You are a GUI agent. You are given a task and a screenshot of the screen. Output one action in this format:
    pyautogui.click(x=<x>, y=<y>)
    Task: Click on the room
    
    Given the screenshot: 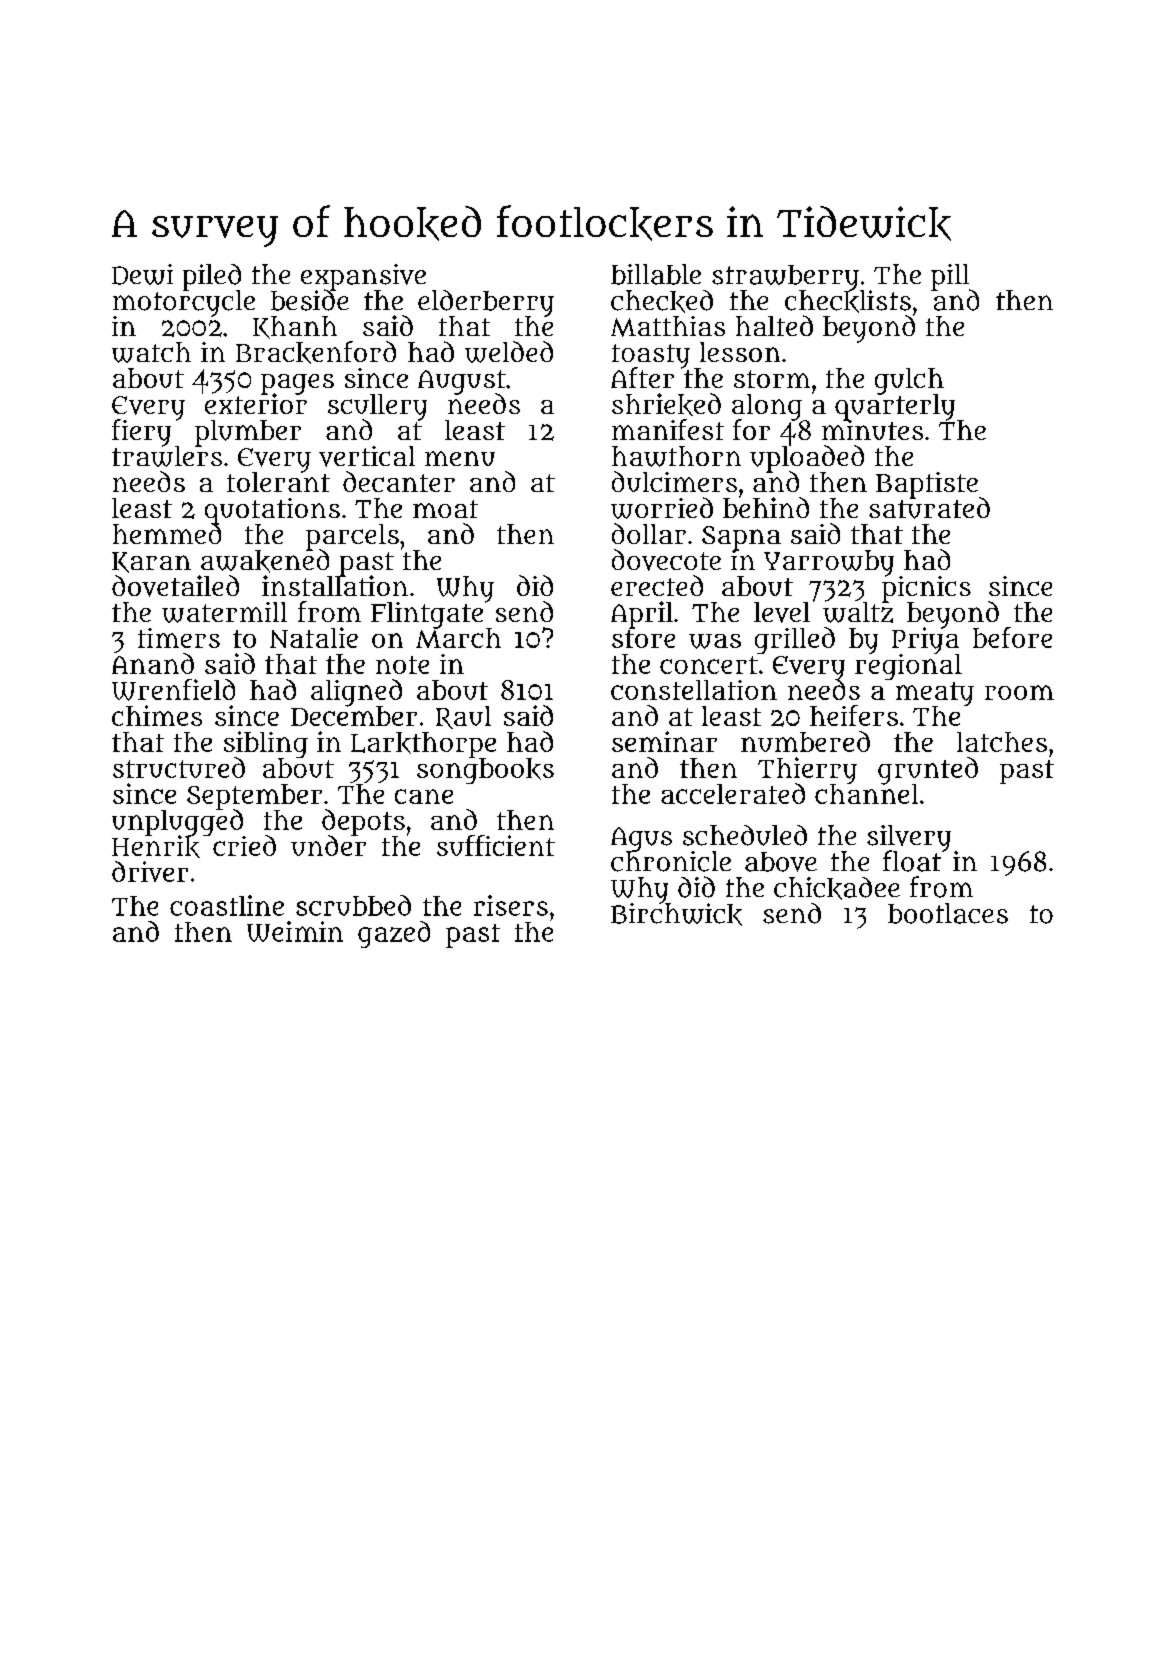 What is the action you would take?
    pyautogui.click(x=1019, y=692)
